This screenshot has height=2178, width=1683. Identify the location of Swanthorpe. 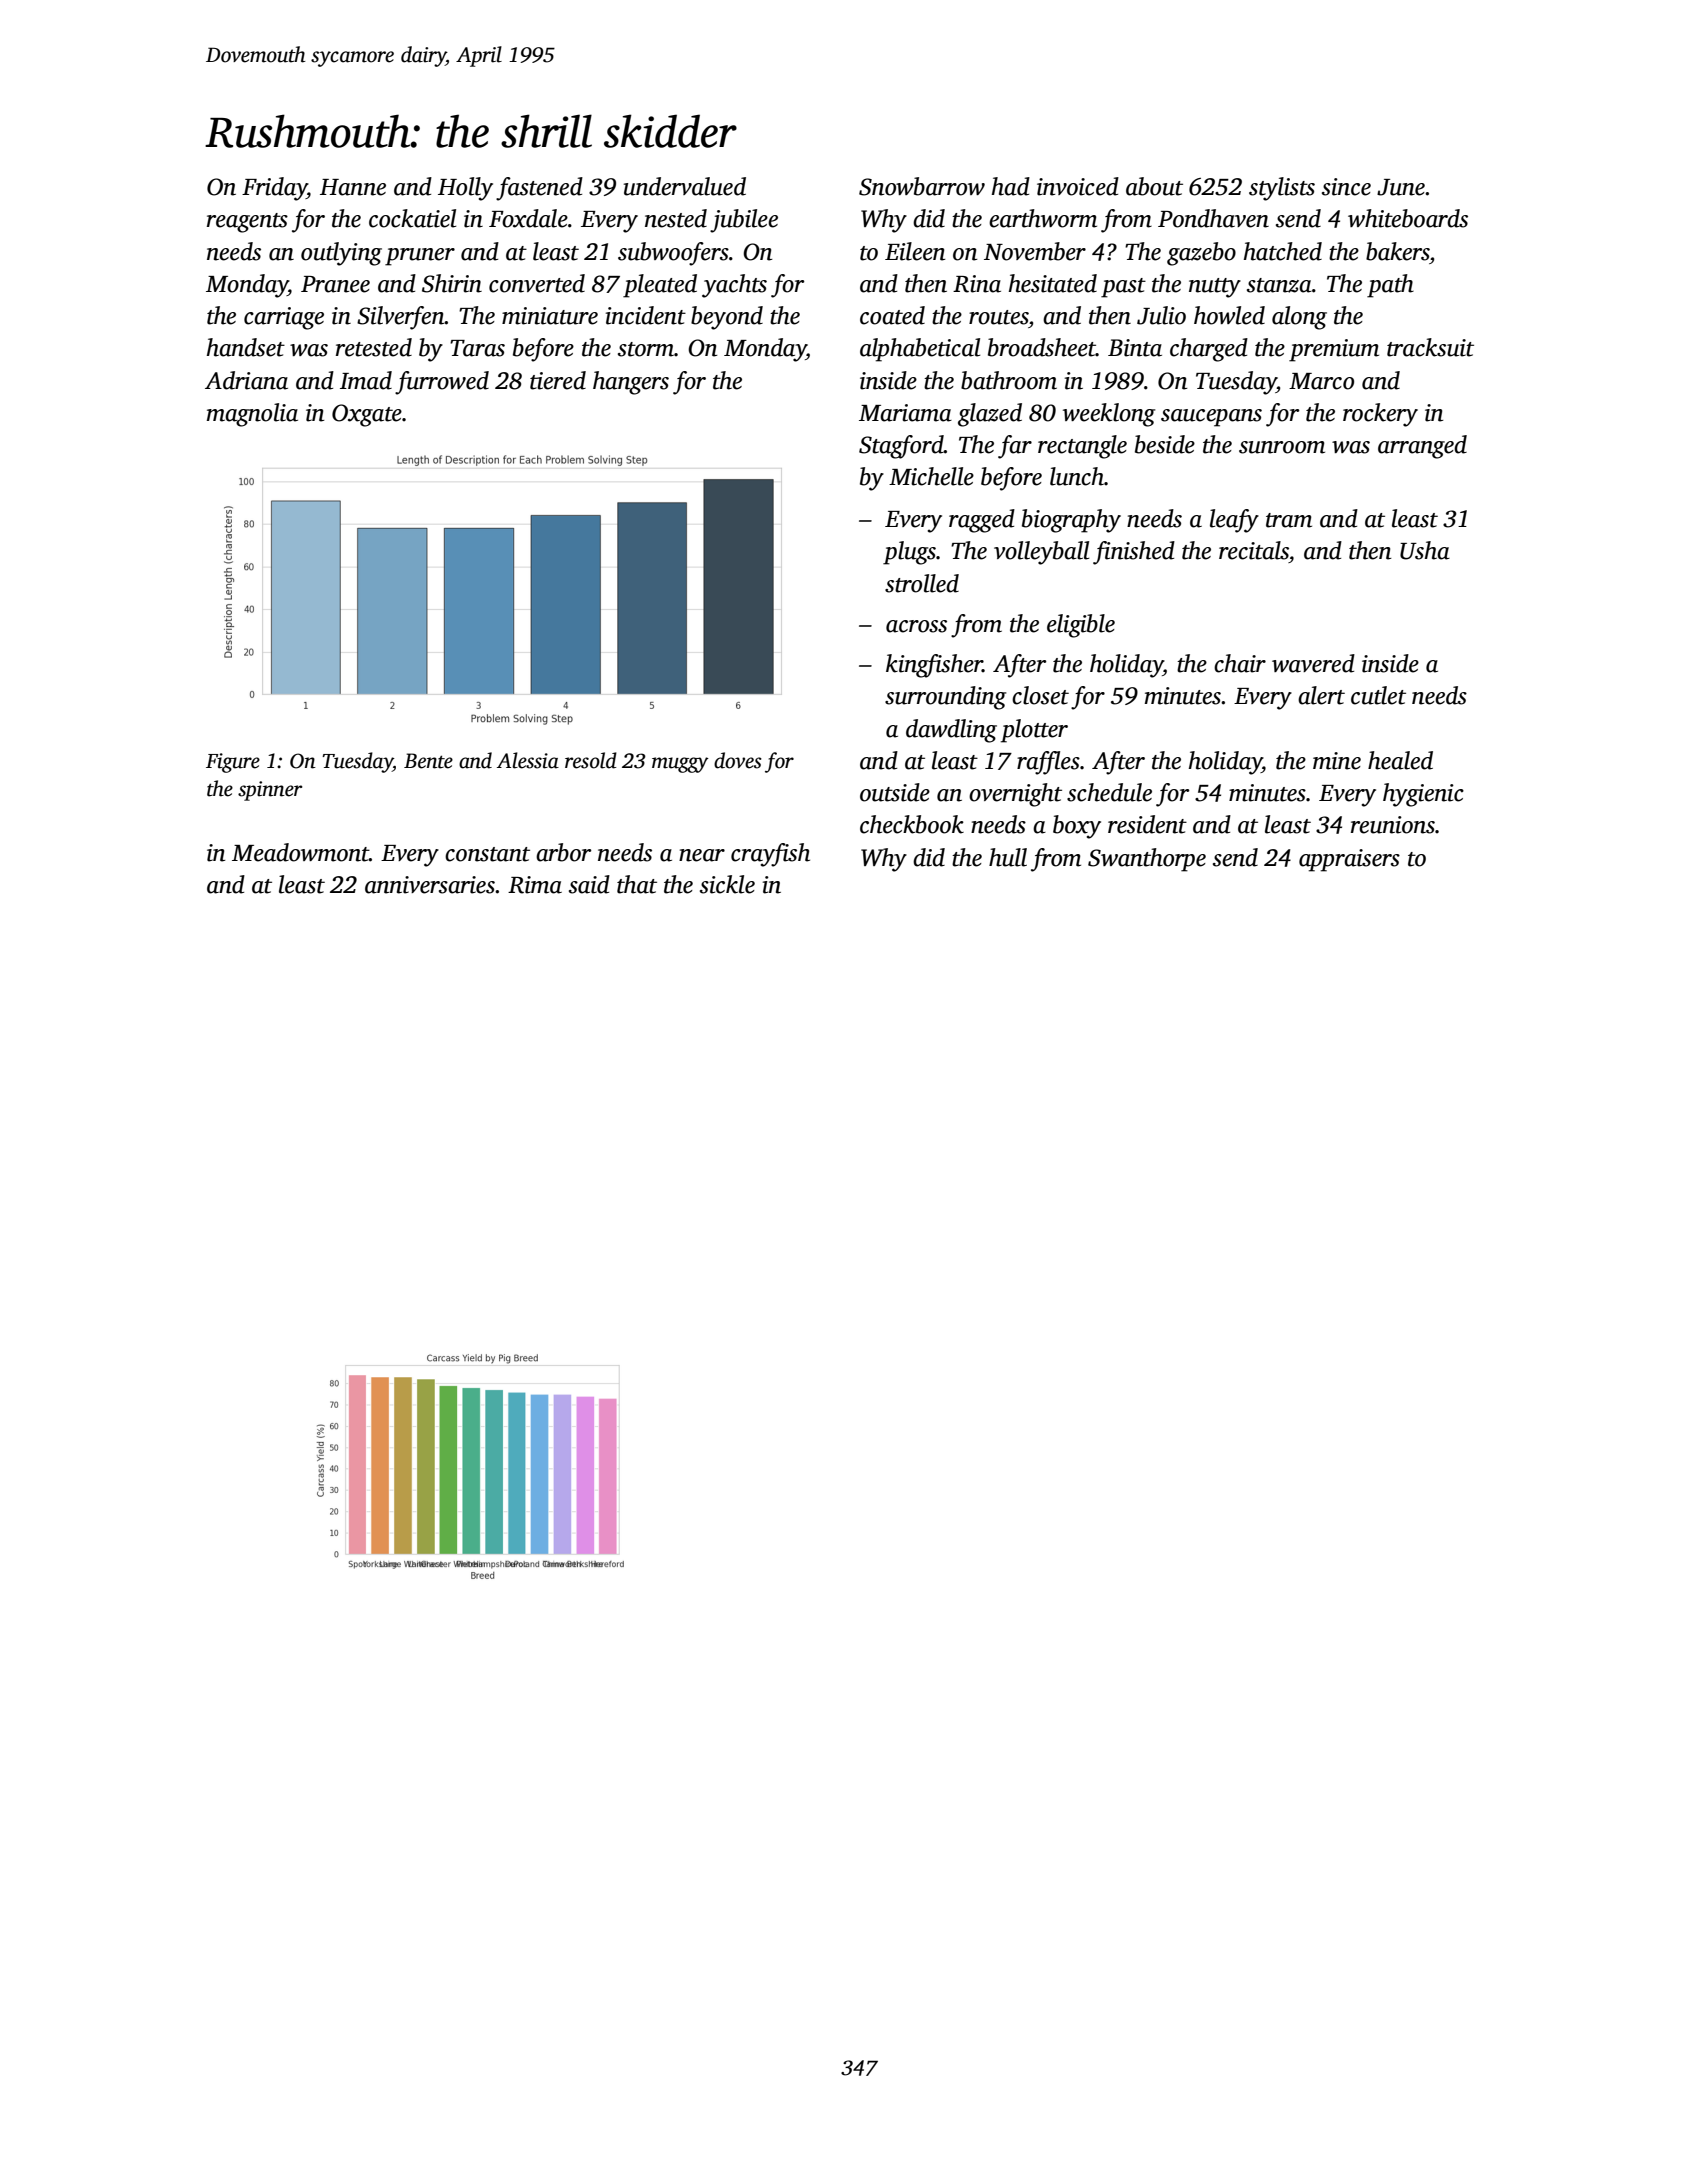
(1147, 860).
